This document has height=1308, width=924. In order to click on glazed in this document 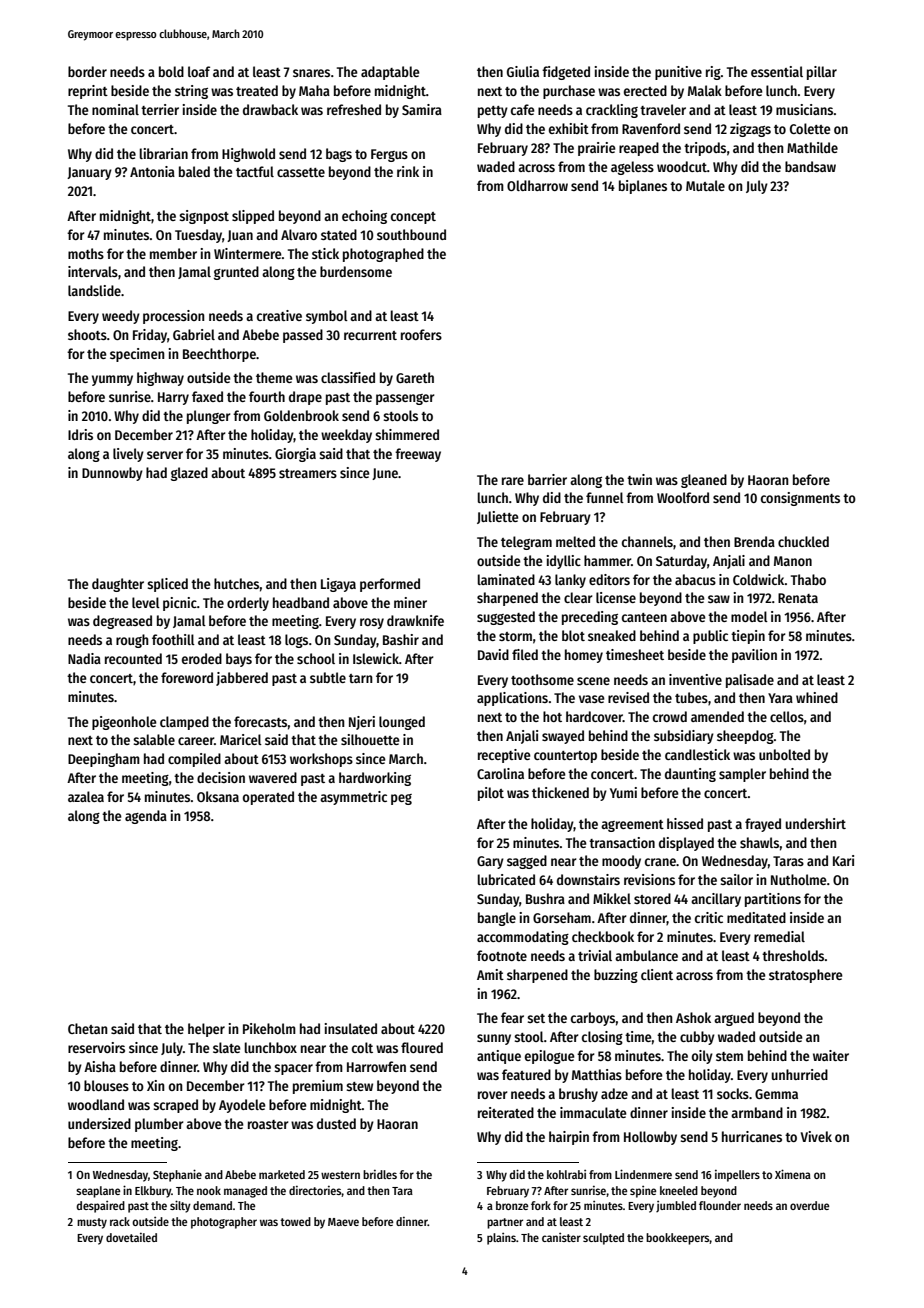, I will do `click(189, 474)`.
